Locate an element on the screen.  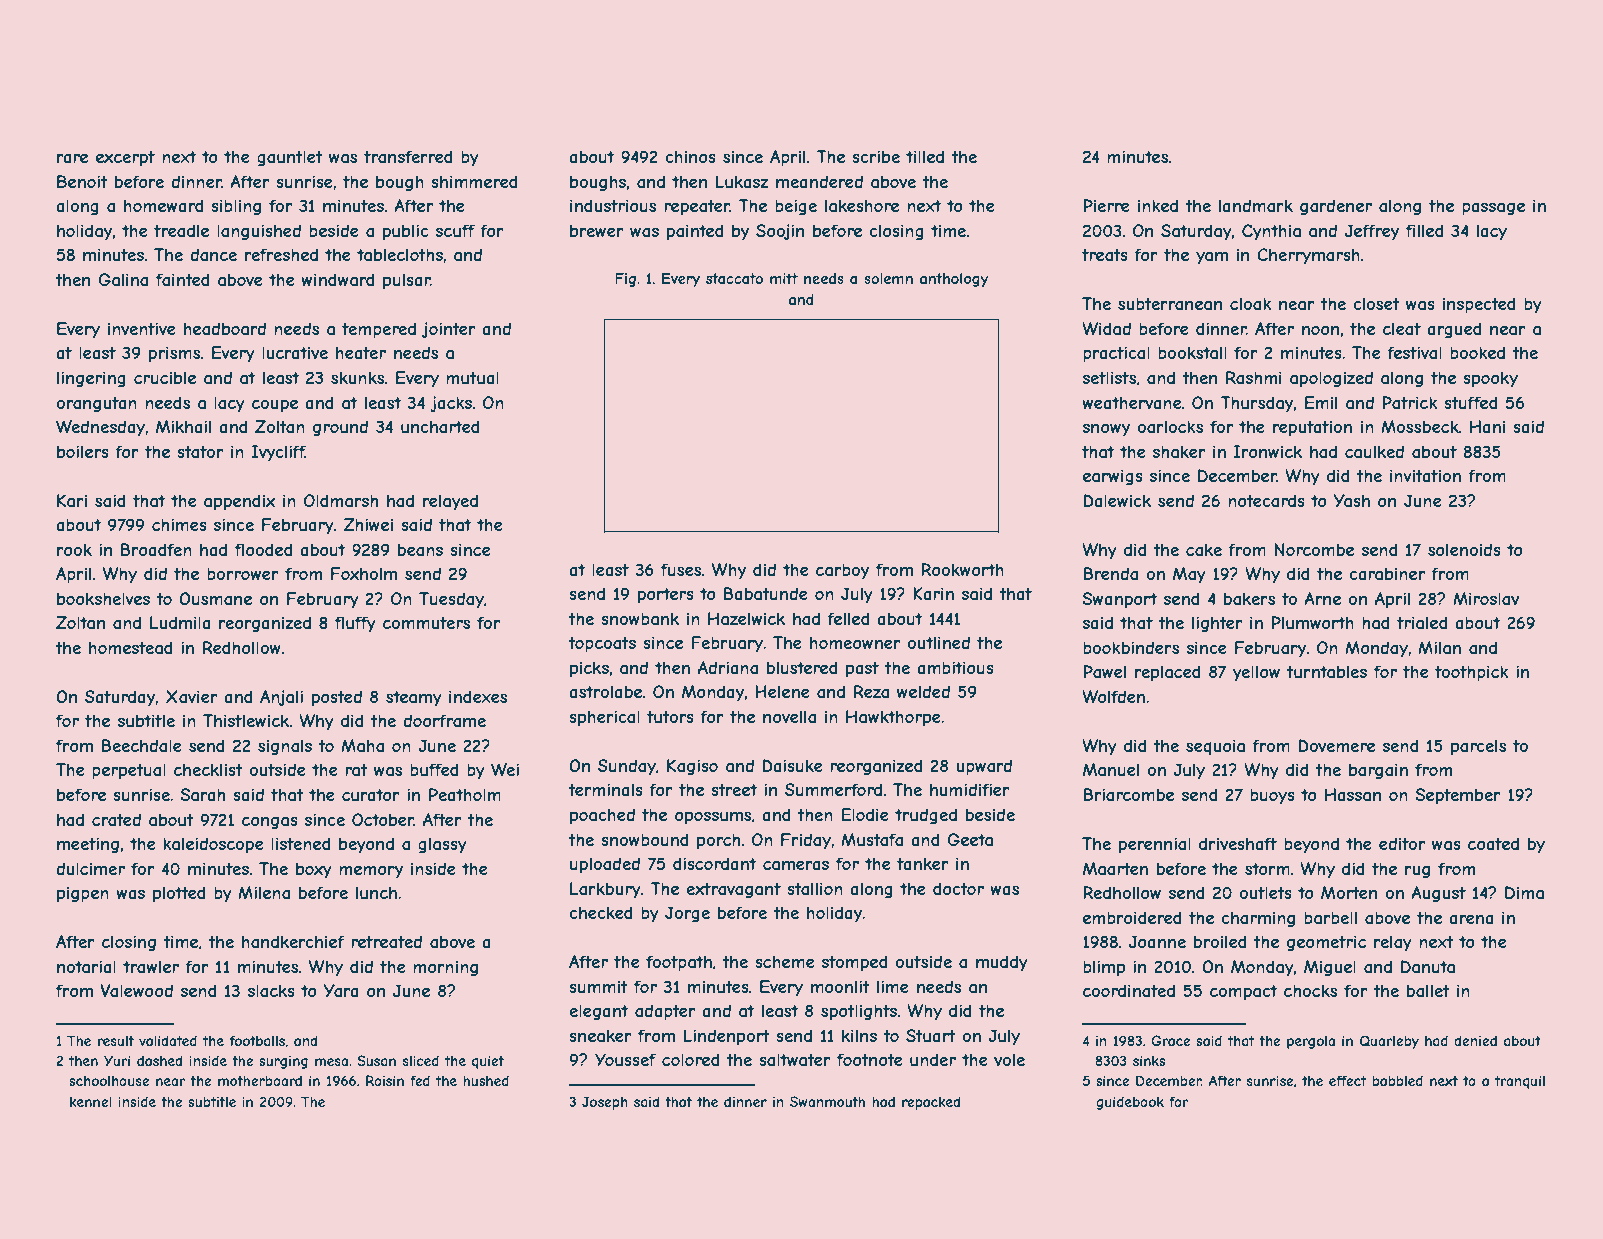
denied is located at coordinates (1475, 1040).
